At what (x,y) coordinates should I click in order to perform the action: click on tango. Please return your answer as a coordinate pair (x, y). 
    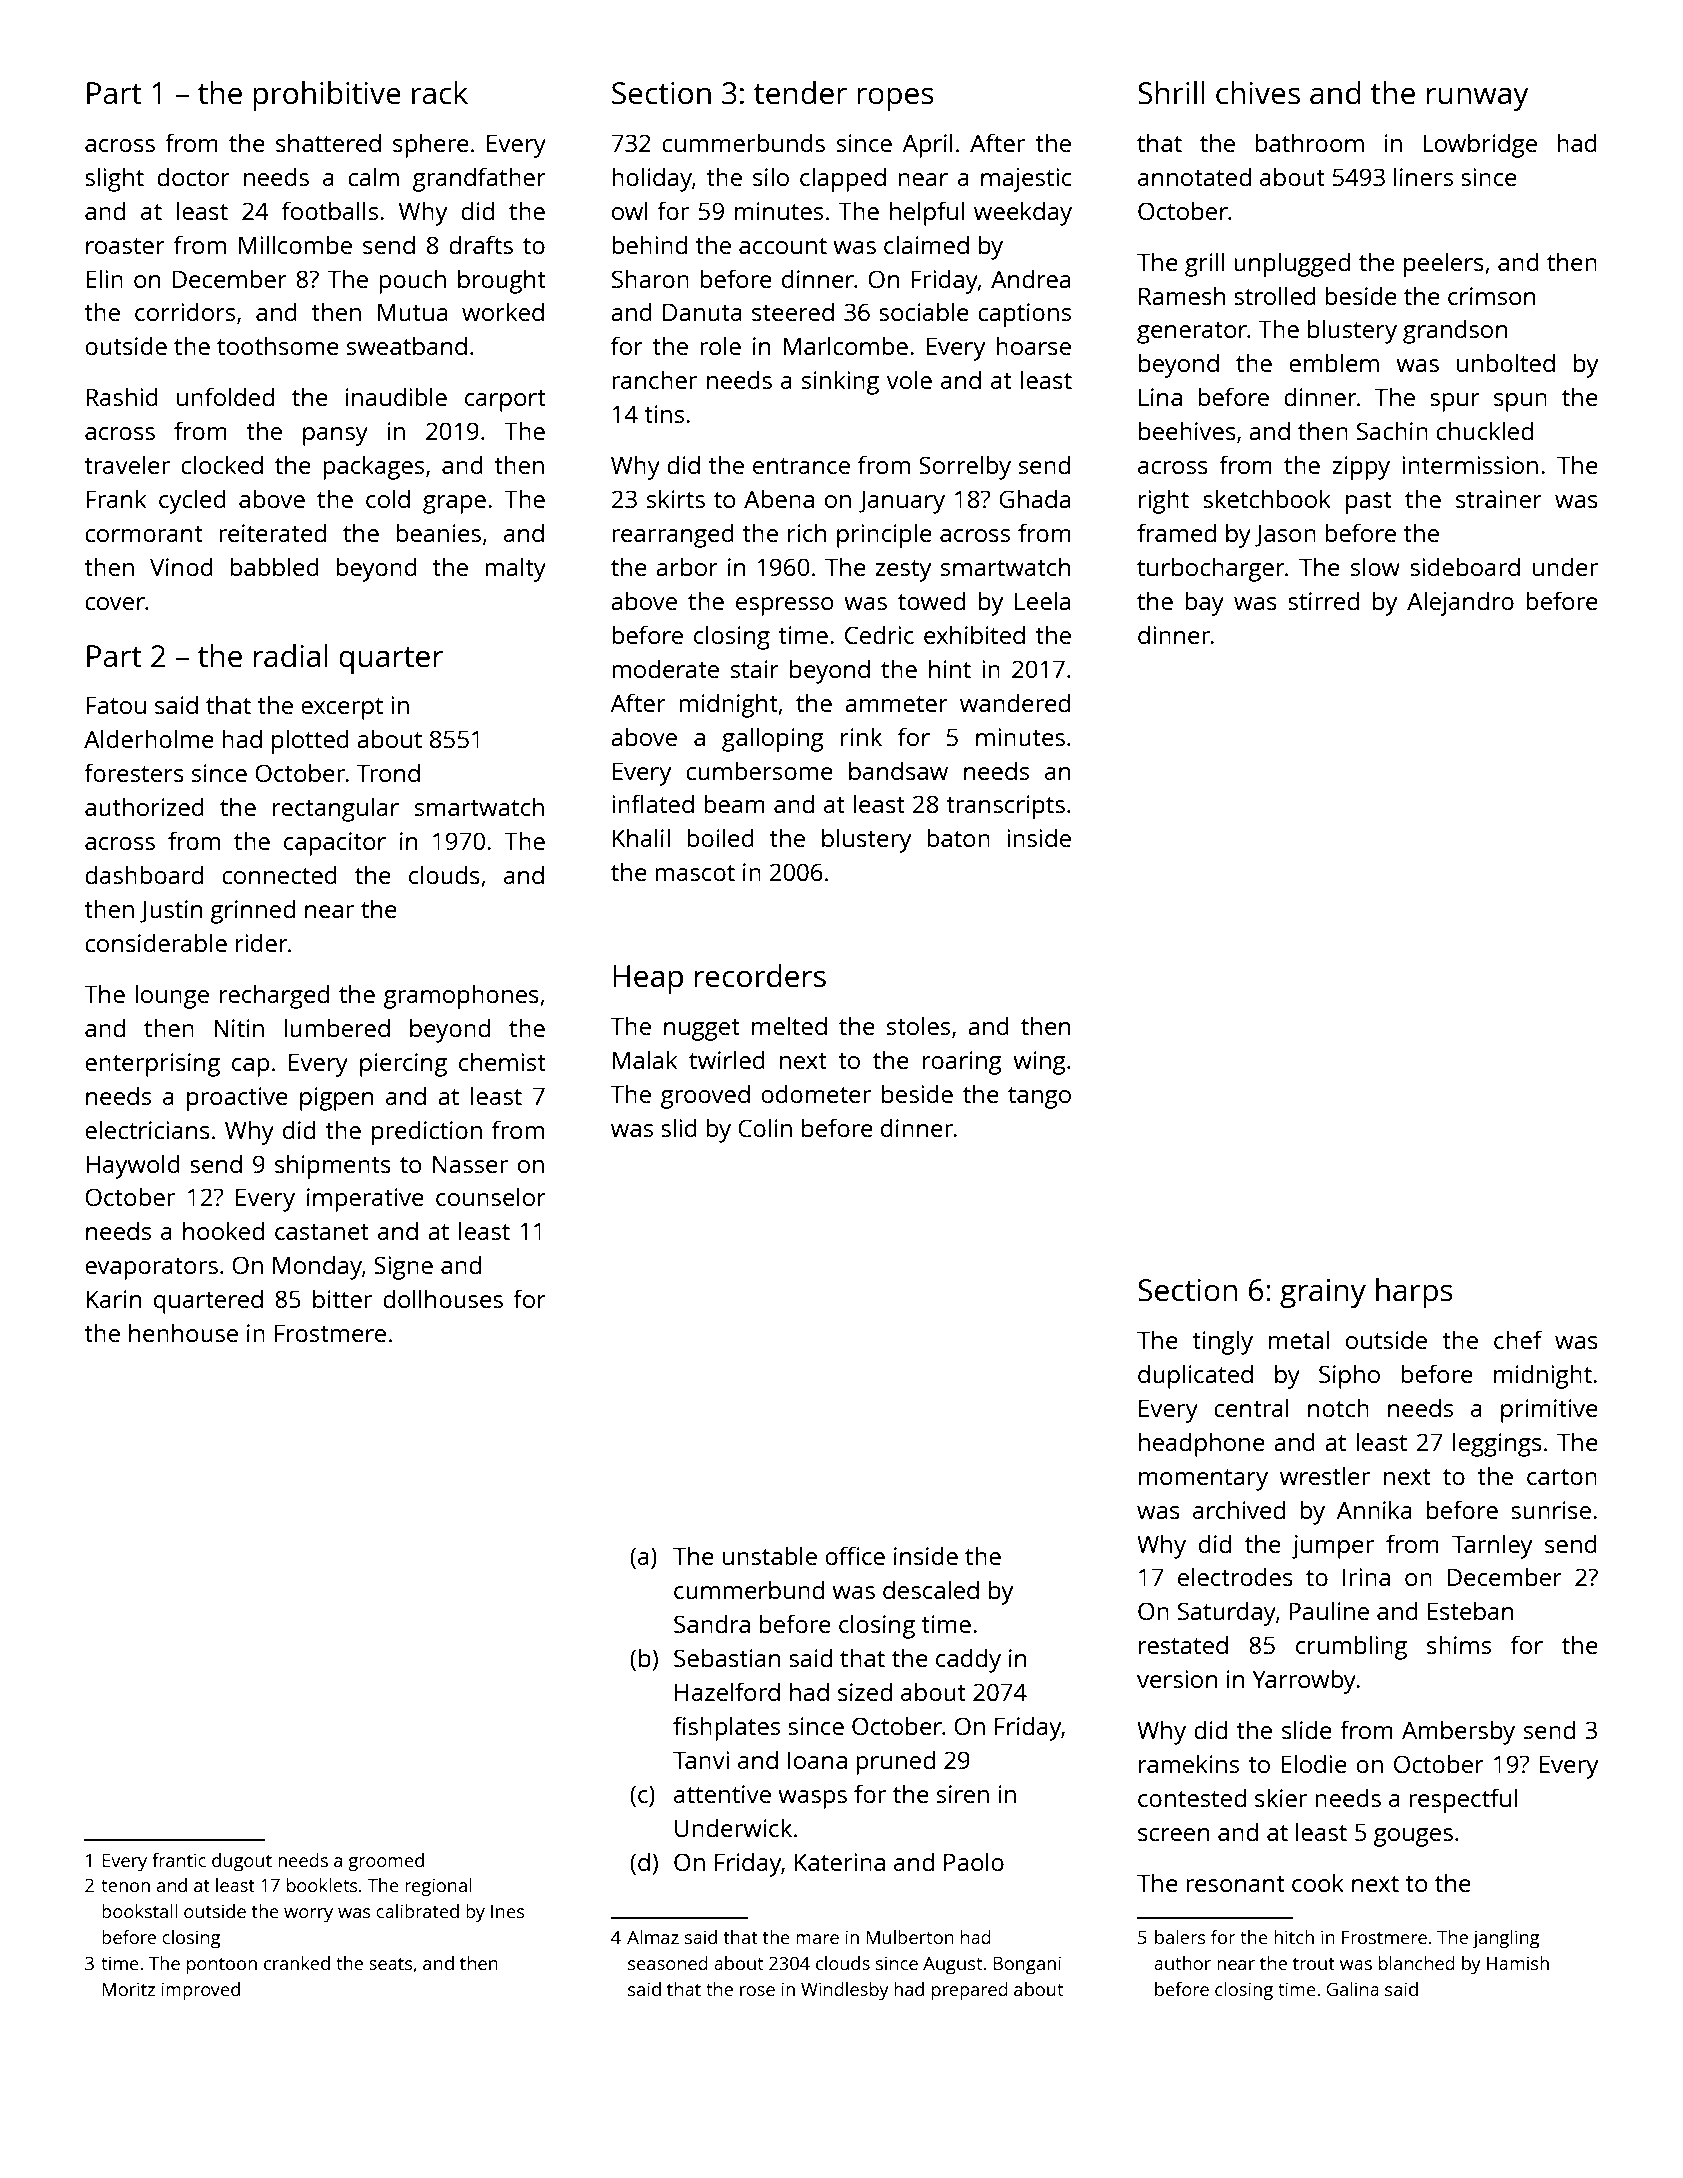
    Looking at the image, I should click on (1039, 1098).
